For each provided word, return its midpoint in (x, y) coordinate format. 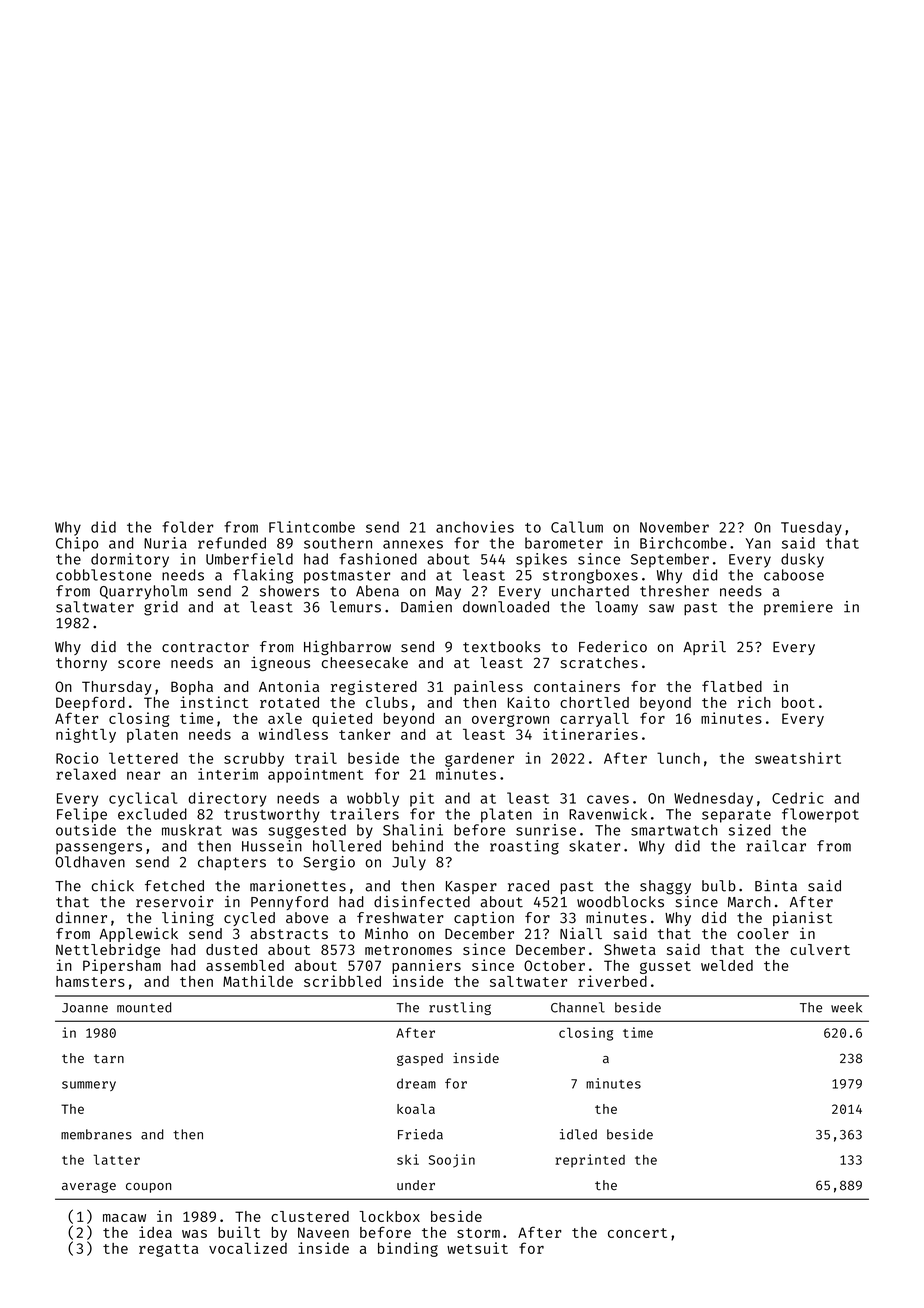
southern (338, 543)
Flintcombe (312, 527)
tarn (109, 1058)
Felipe (82, 815)
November (674, 527)
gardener (479, 759)
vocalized (248, 1248)
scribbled (342, 981)
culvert (820, 949)
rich (754, 702)
